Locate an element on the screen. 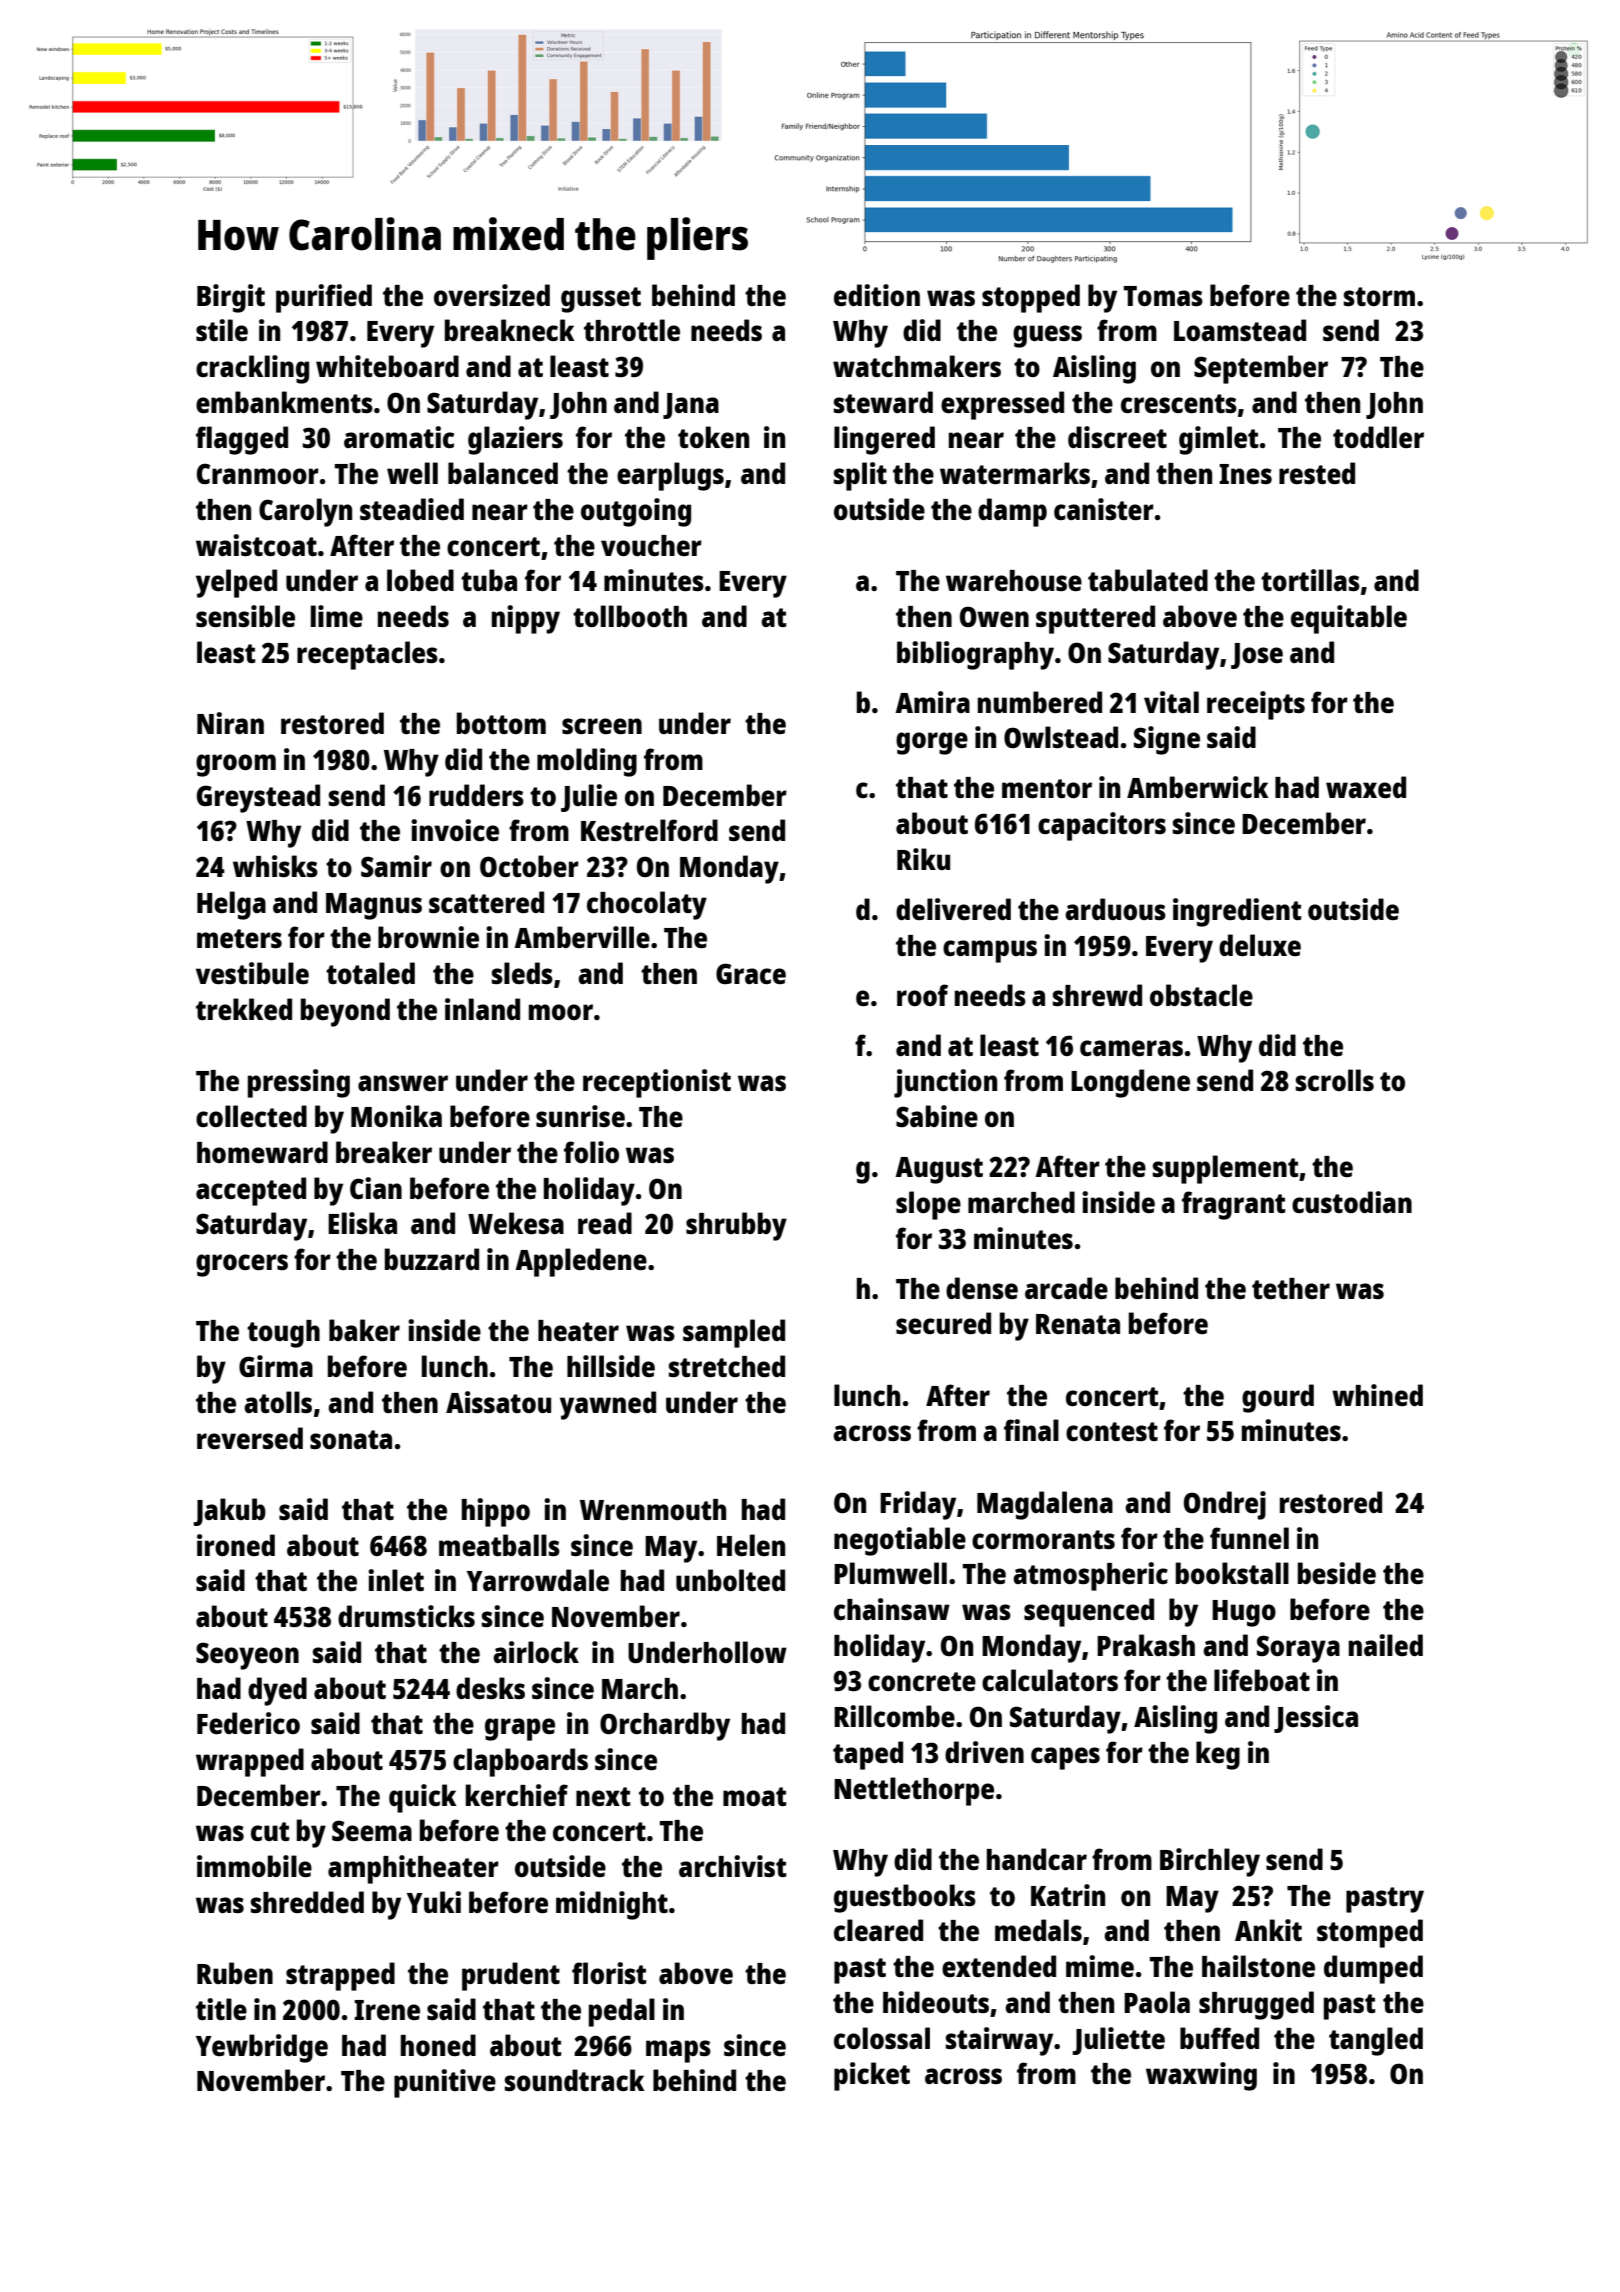 The image size is (1620, 2292). Yewbridge is located at coordinates (262, 2048).
